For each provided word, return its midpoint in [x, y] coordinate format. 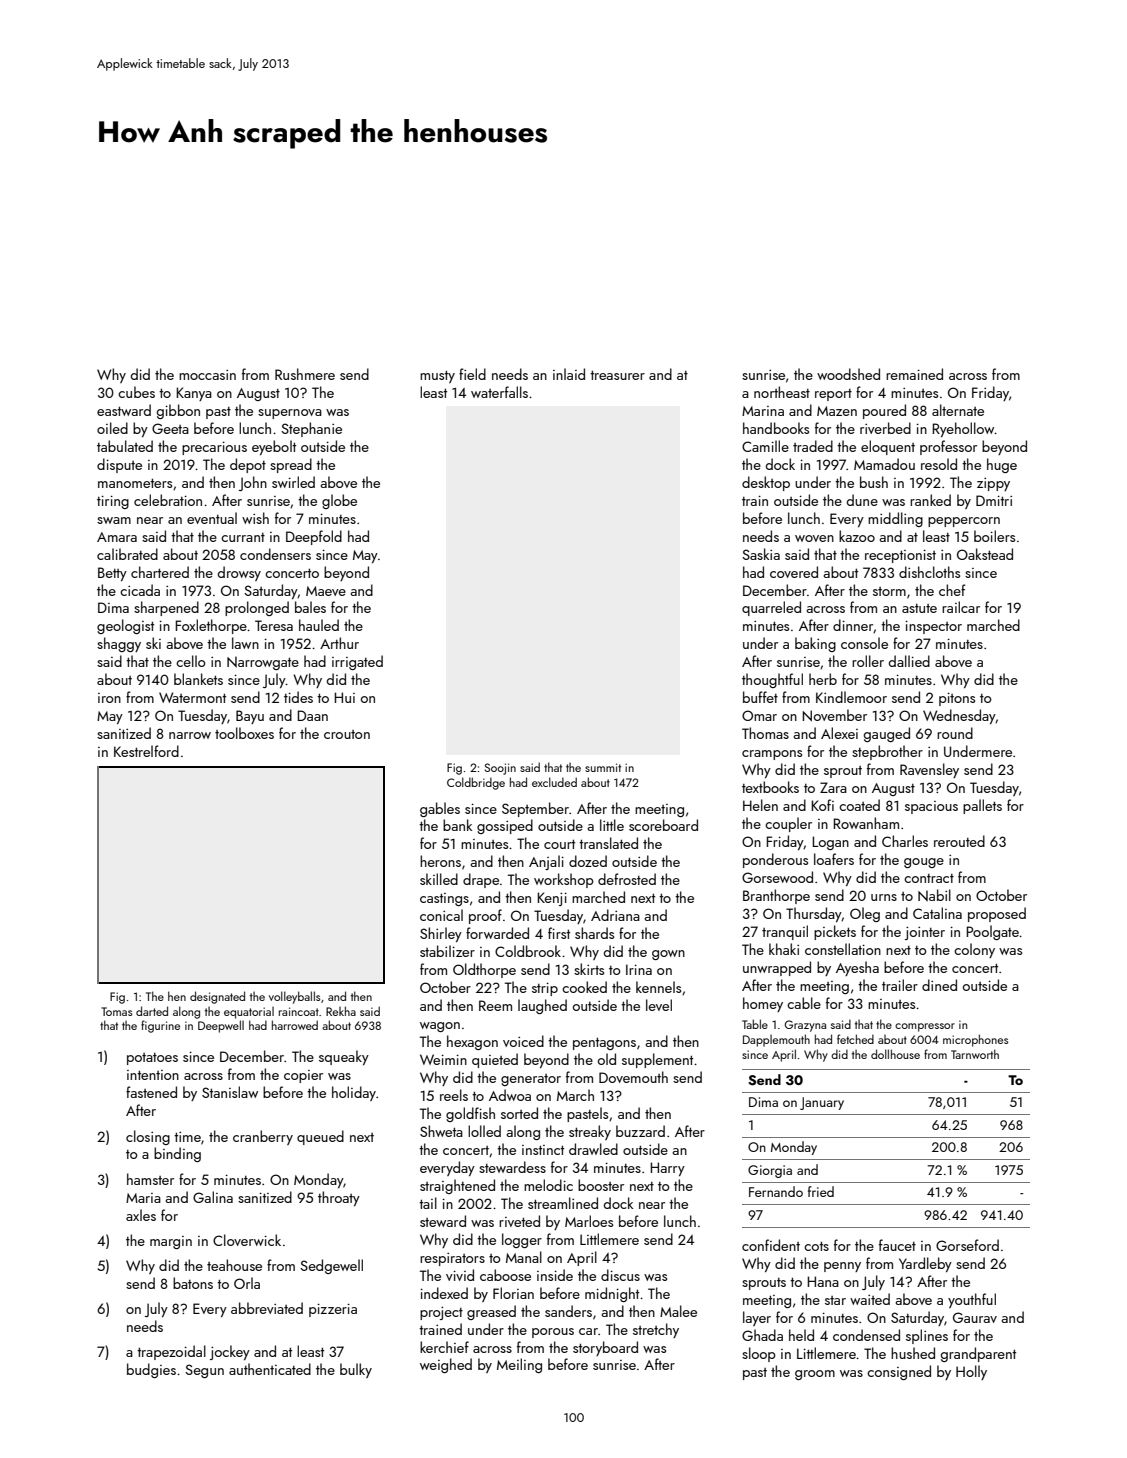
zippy [993, 484]
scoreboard [663, 825]
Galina [213, 1197]
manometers [135, 483]
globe [339, 501]
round [955, 733]
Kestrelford [146, 751]
